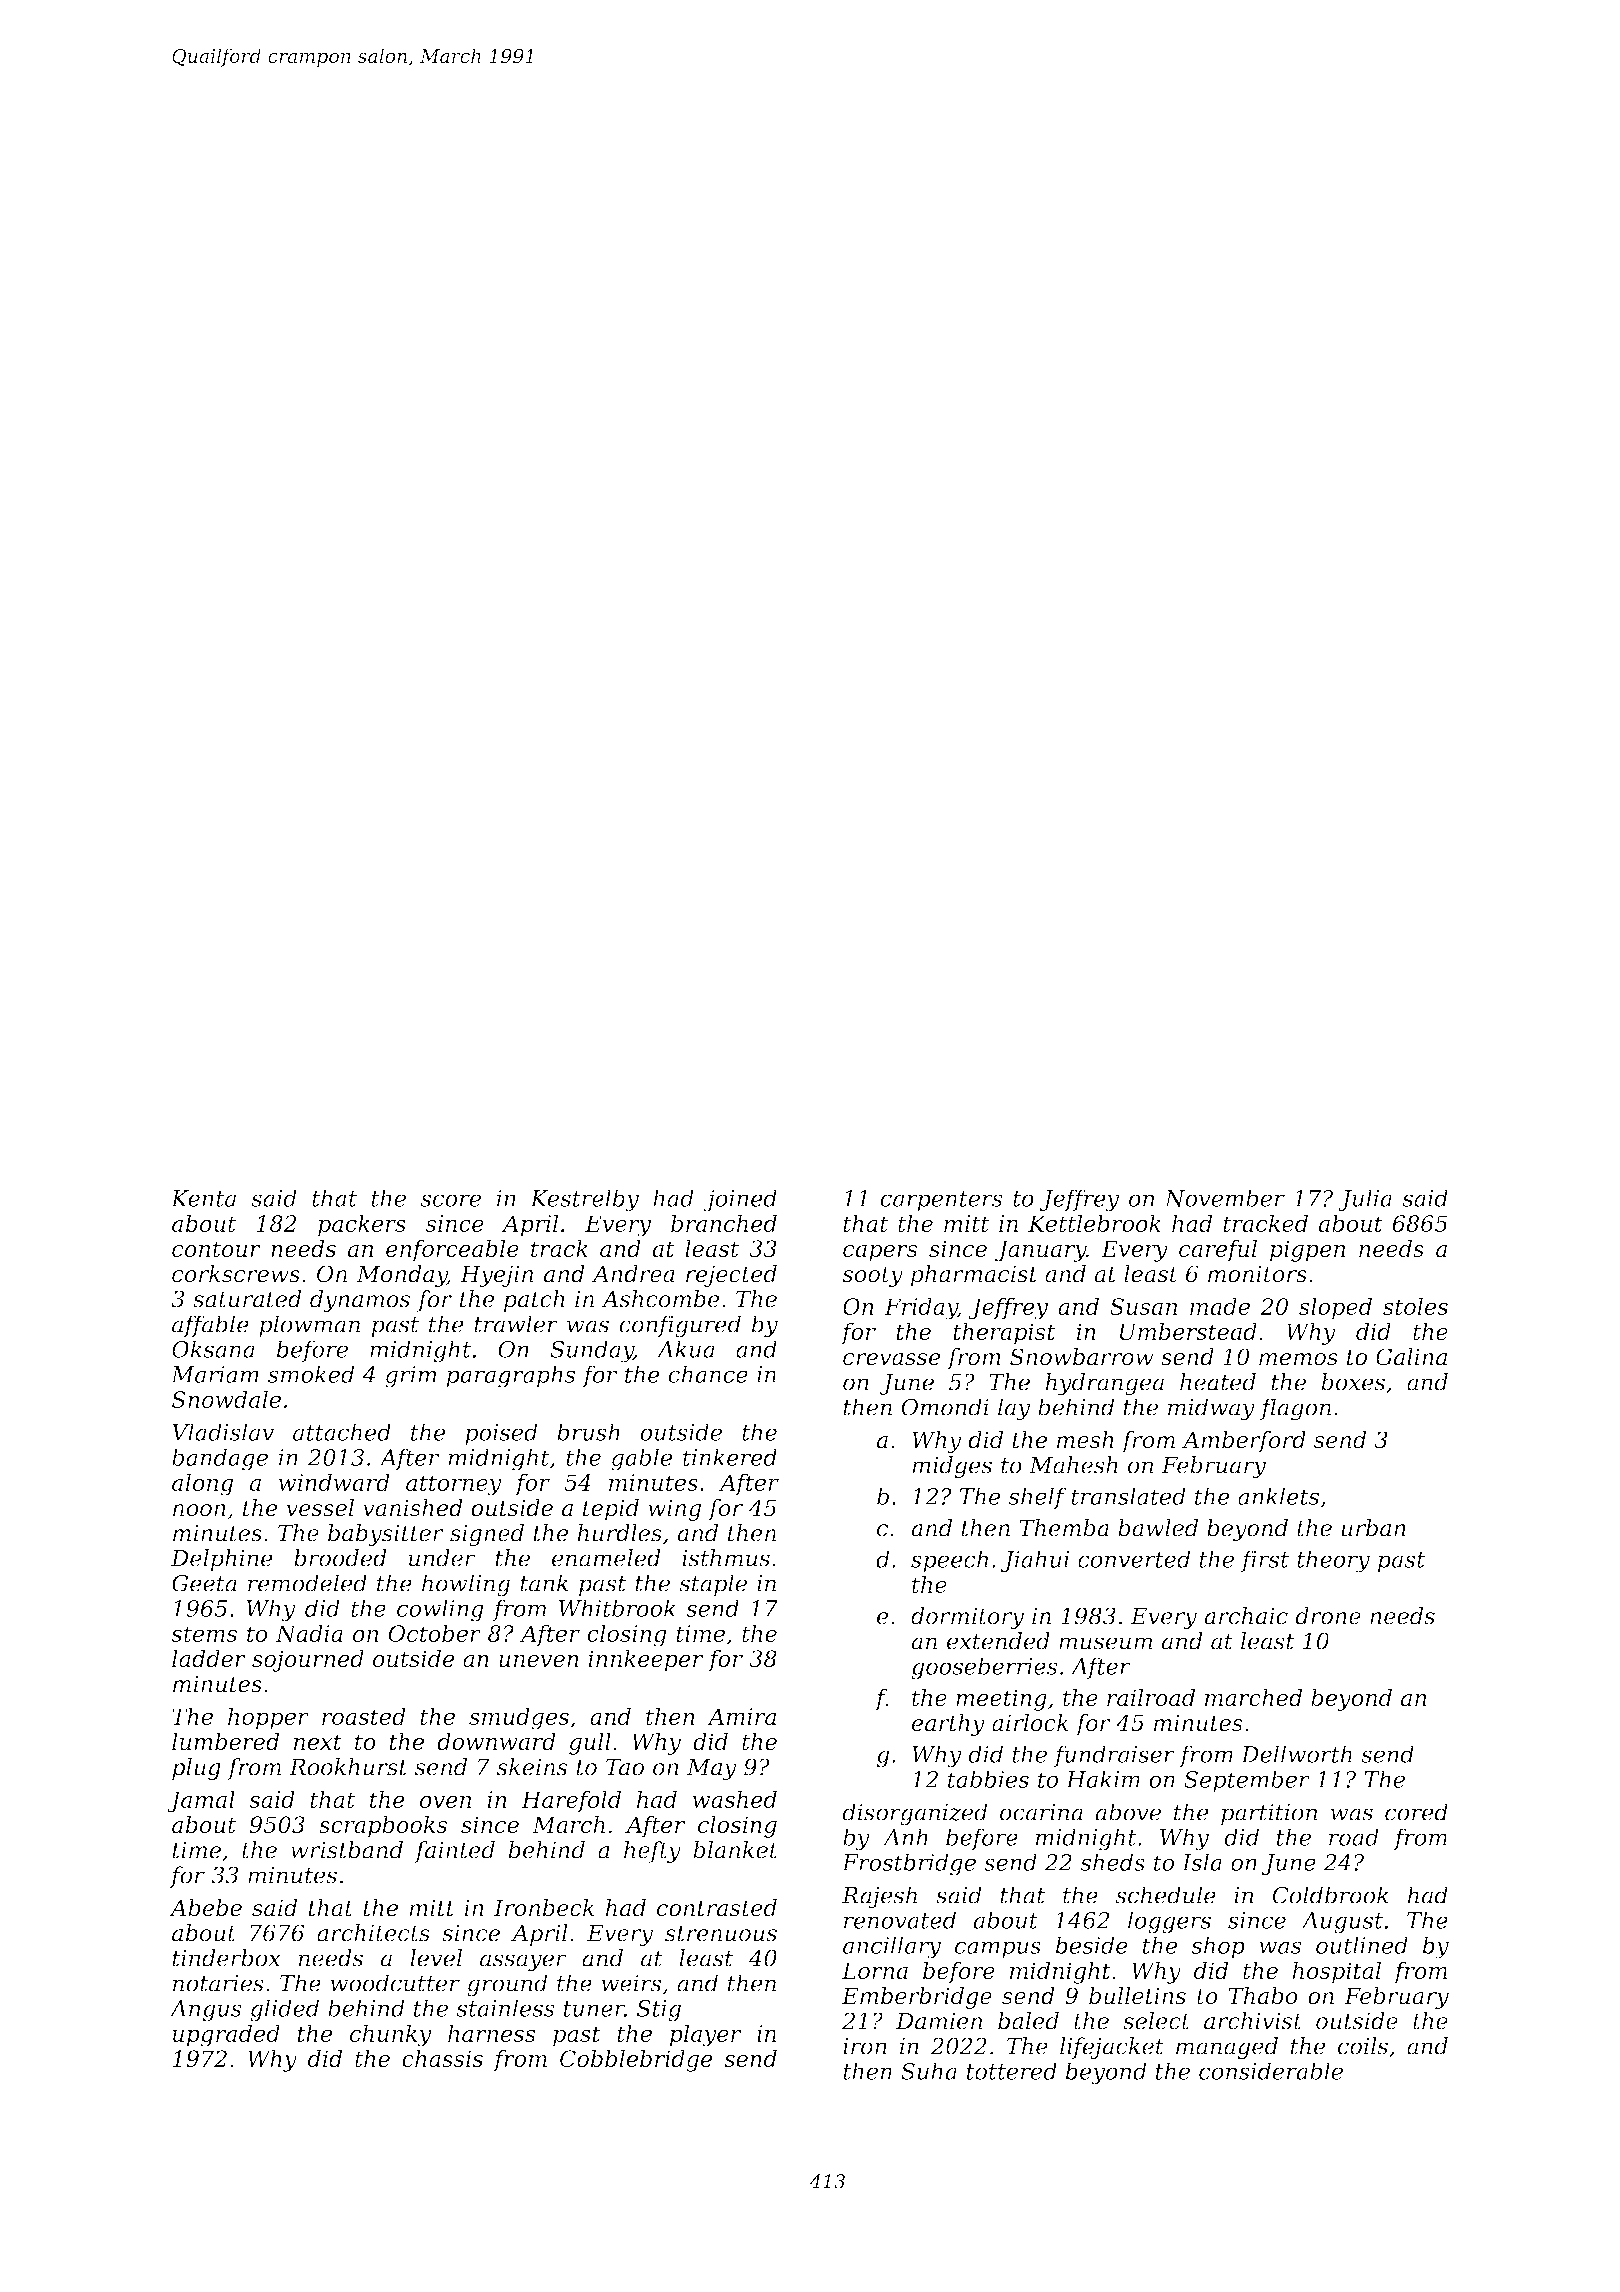 This screenshot has height=2292, width=1620. Describe the element at coordinates (1040, 1251) in the screenshot. I see `January` at that location.
